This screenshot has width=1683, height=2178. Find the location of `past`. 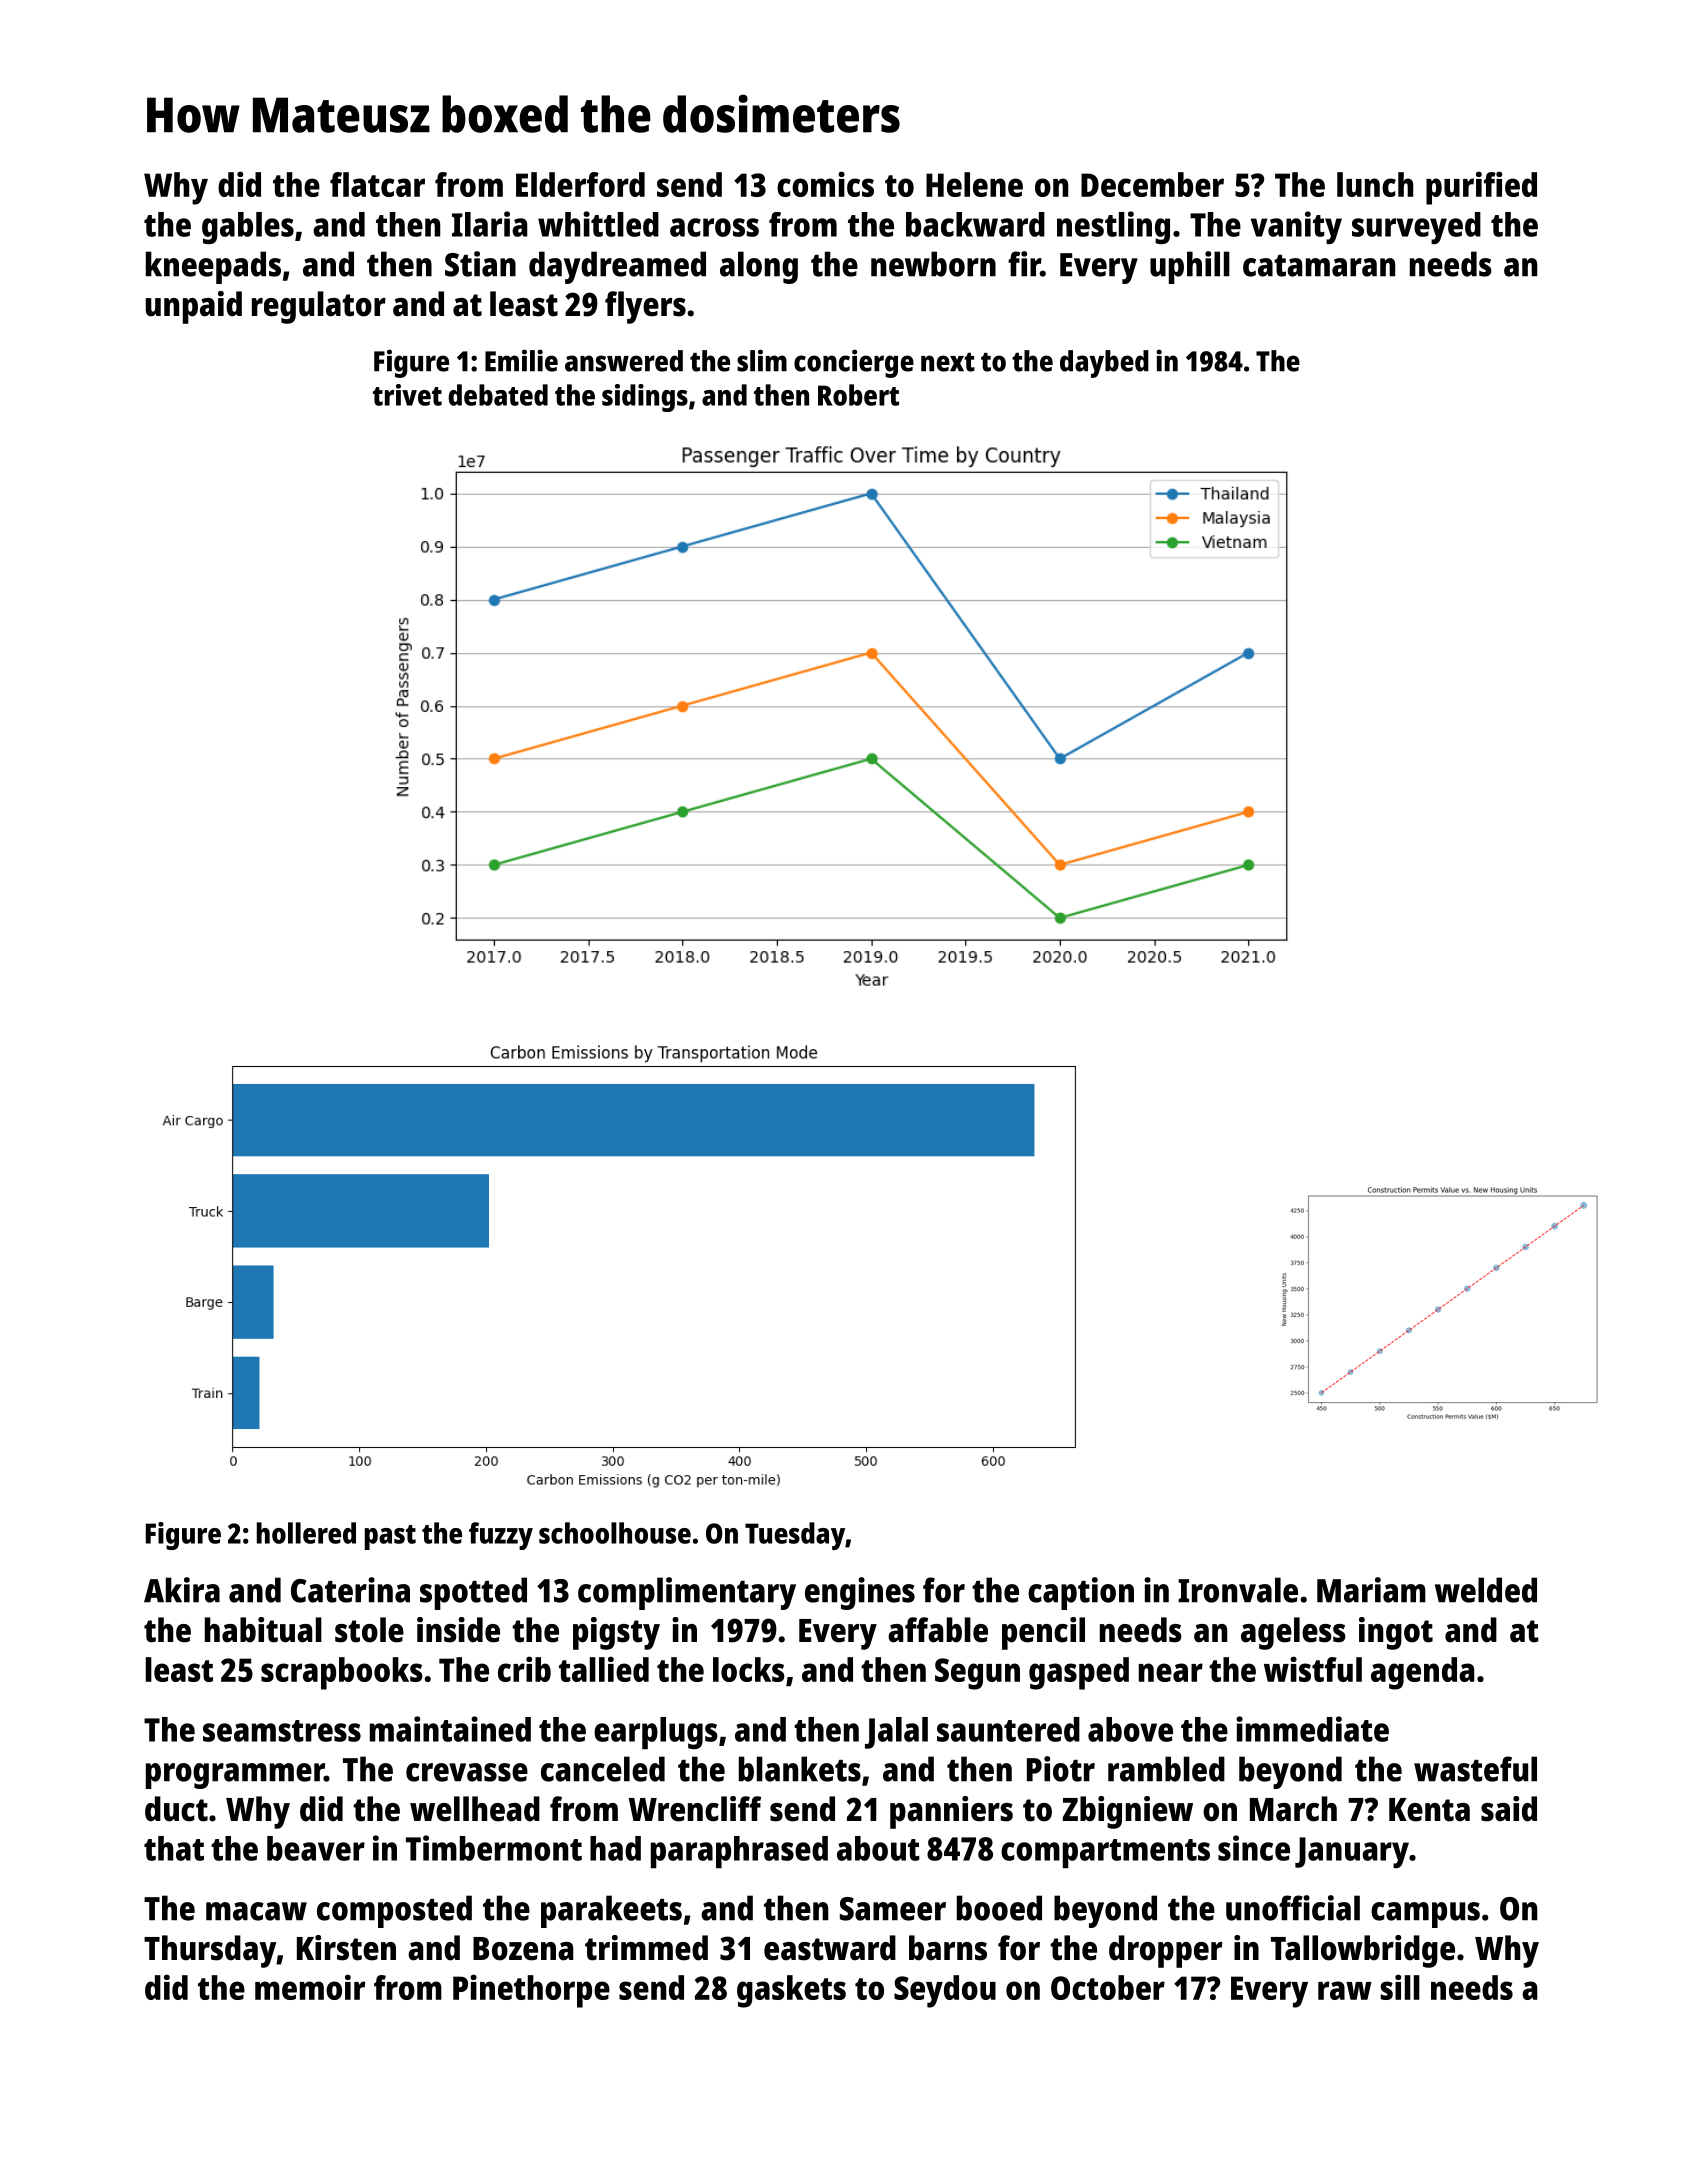

past is located at coordinates (390, 1537).
